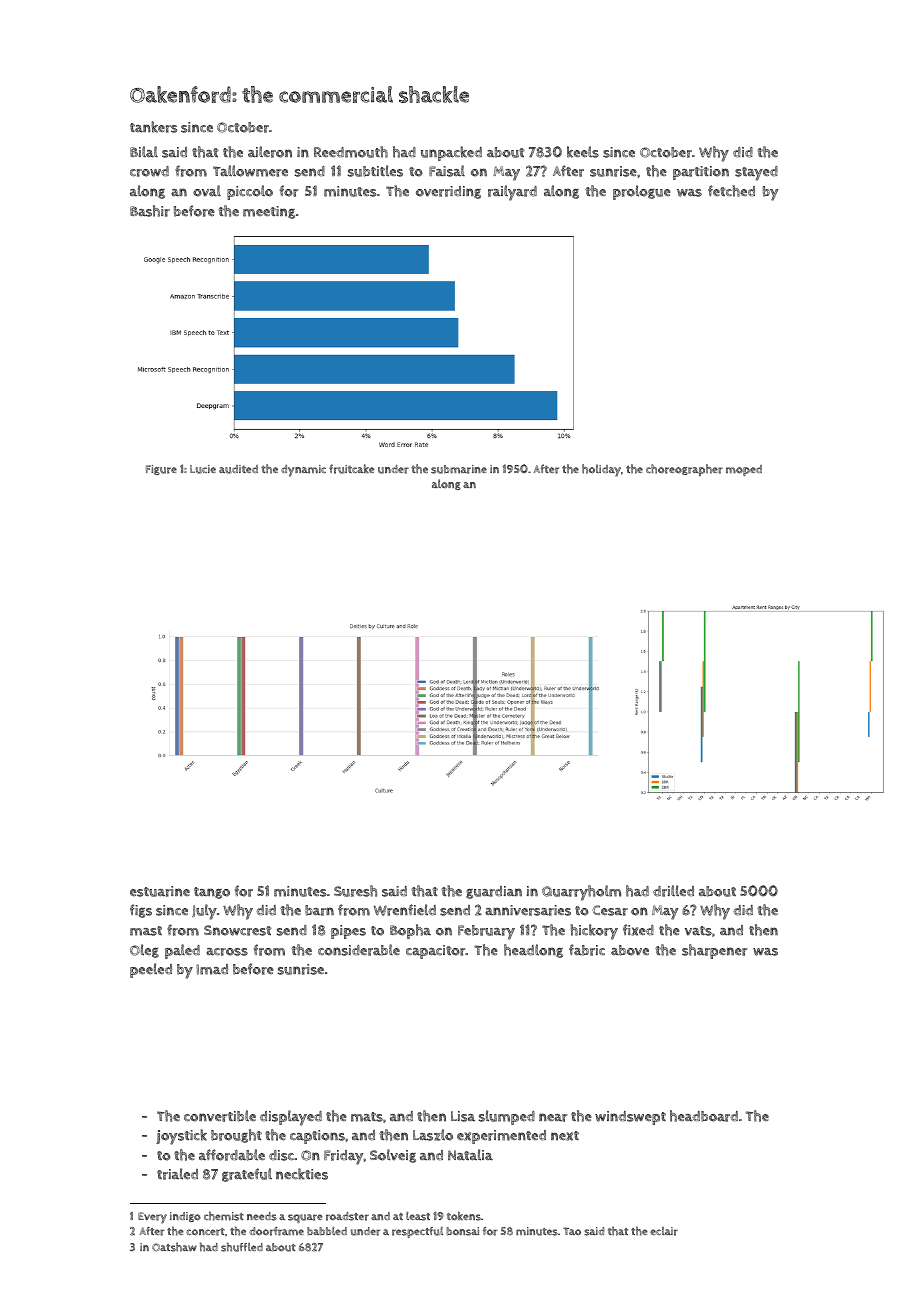 This document has height=1316, width=908. What do you see at coordinates (351, 152) in the document?
I see `Reedmouth` at bounding box center [351, 152].
